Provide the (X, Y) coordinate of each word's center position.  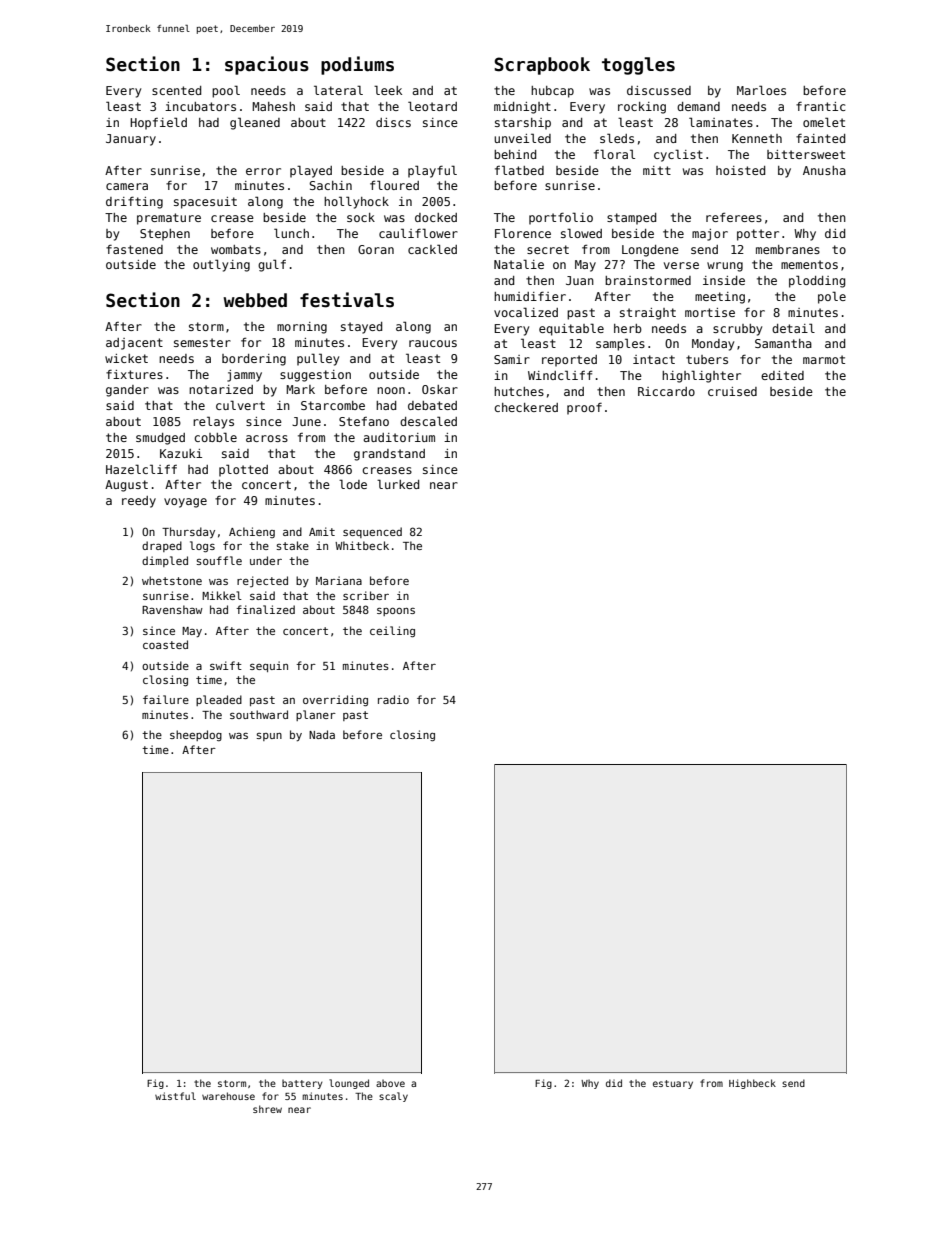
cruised (732, 391)
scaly (393, 1097)
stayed (361, 328)
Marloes (761, 90)
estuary (673, 1084)
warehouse (228, 1096)
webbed (255, 300)
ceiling (392, 631)
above (390, 1083)
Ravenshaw (172, 609)
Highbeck (752, 1084)
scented (176, 90)
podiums (357, 65)
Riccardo (666, 391)
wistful (175, 1096)
